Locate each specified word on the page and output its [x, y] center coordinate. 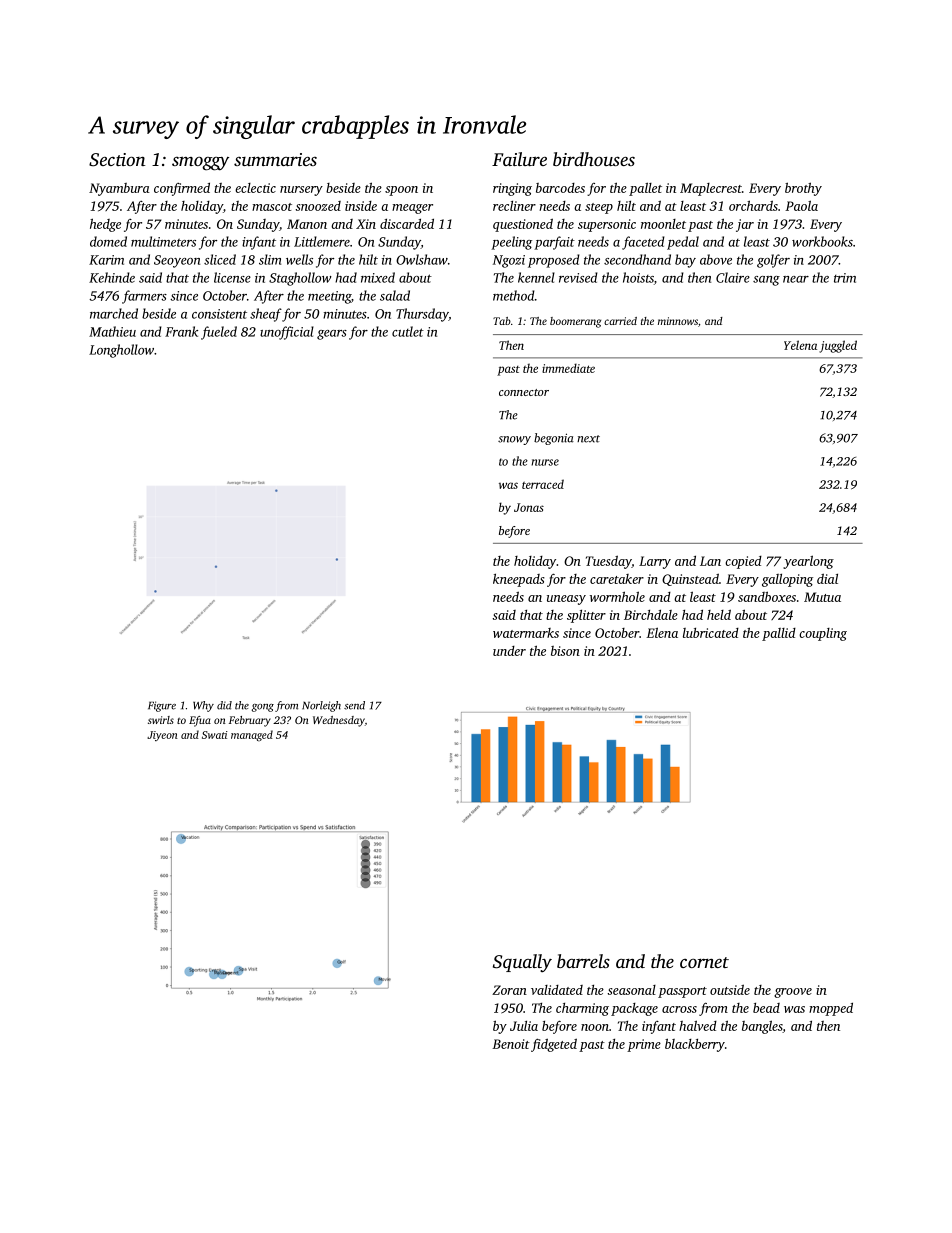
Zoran [509, 990]
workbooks [822, 241]
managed [252, 735]
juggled [838, 346]
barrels [583, 961]
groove [793, 993]
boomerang [575, 322]
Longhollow [121, 351]
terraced [543, 484]
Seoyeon [177, 261]
